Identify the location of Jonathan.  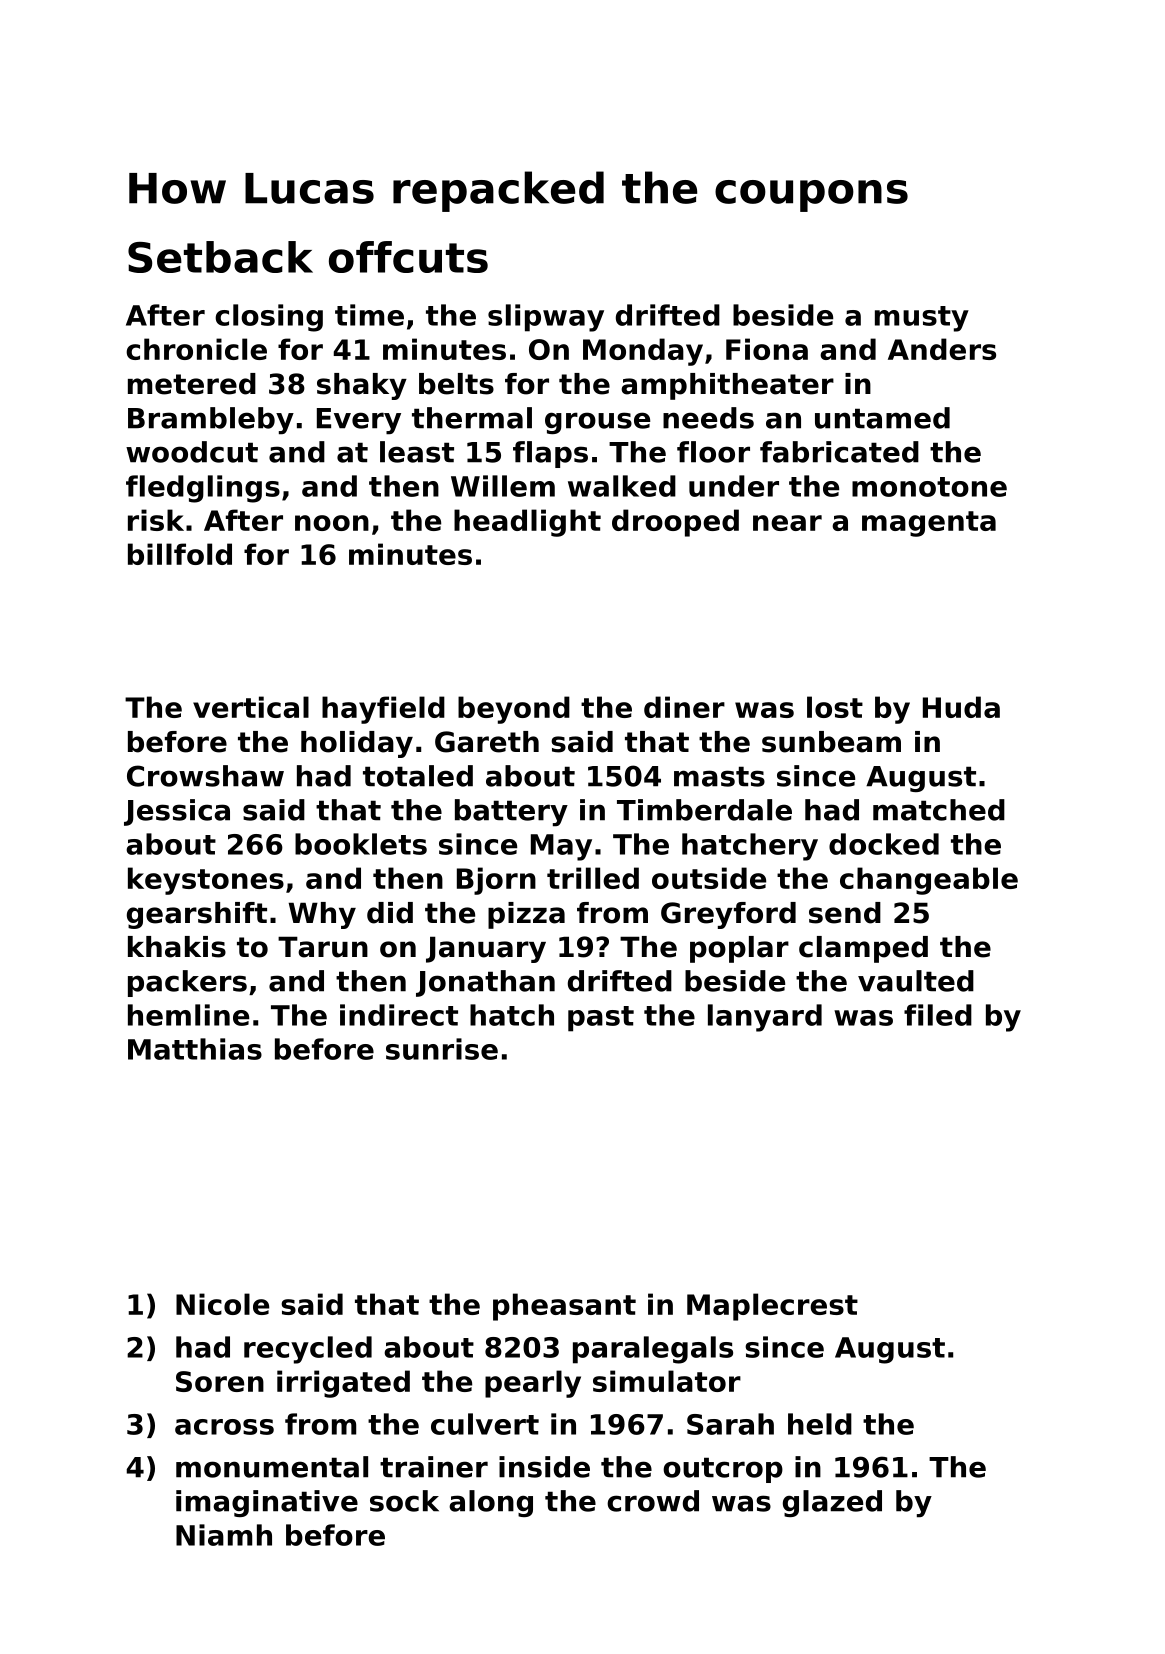
(485, 983).
